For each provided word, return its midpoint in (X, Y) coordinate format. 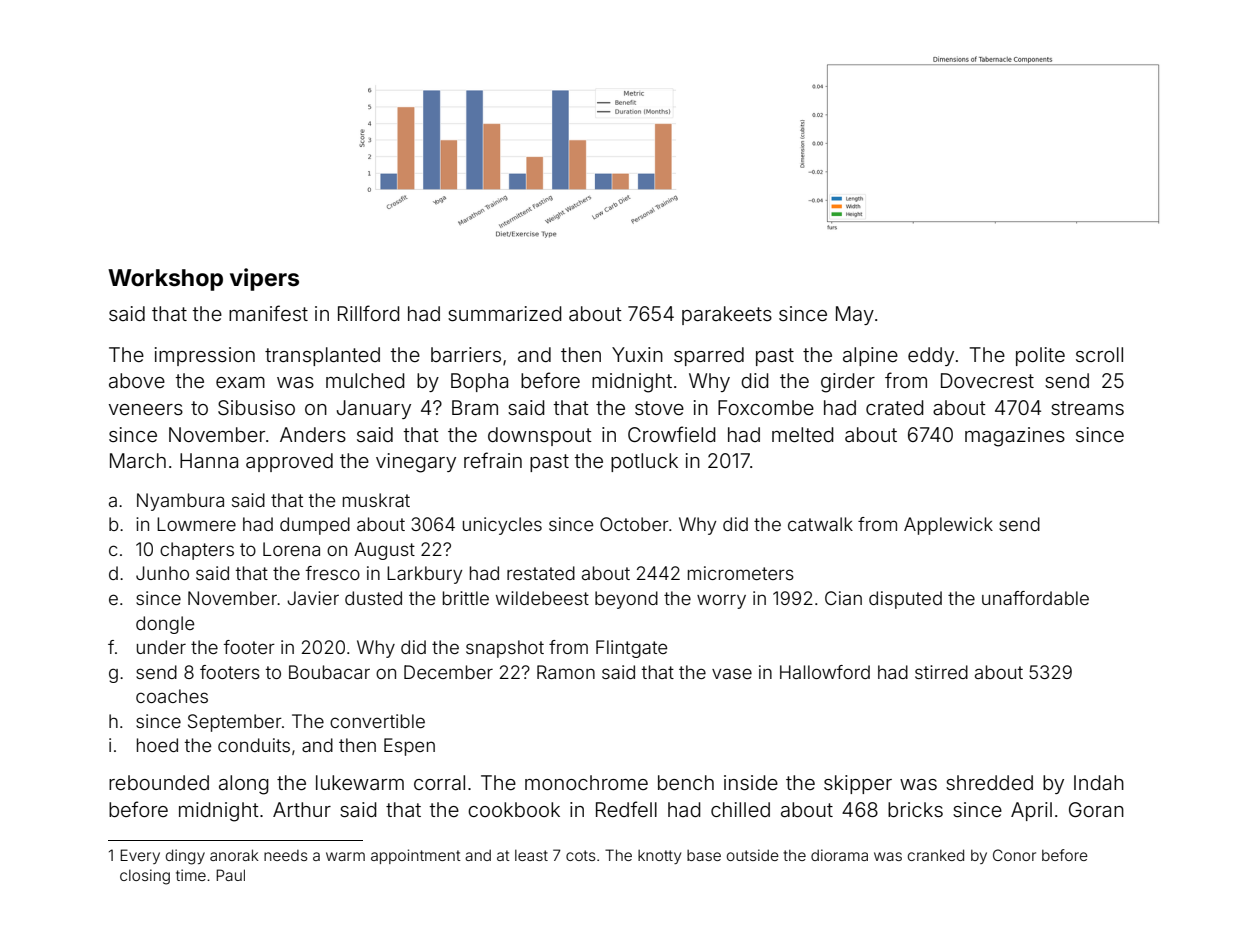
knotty (659, 857)
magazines (1015, 437)
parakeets (727, 315)
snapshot (505, 649)
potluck (644, 462)
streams (1087, 408)
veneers (146, 409)
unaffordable (1035, 598)
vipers (264, 279)
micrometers (741, 573)
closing (145, 877)
